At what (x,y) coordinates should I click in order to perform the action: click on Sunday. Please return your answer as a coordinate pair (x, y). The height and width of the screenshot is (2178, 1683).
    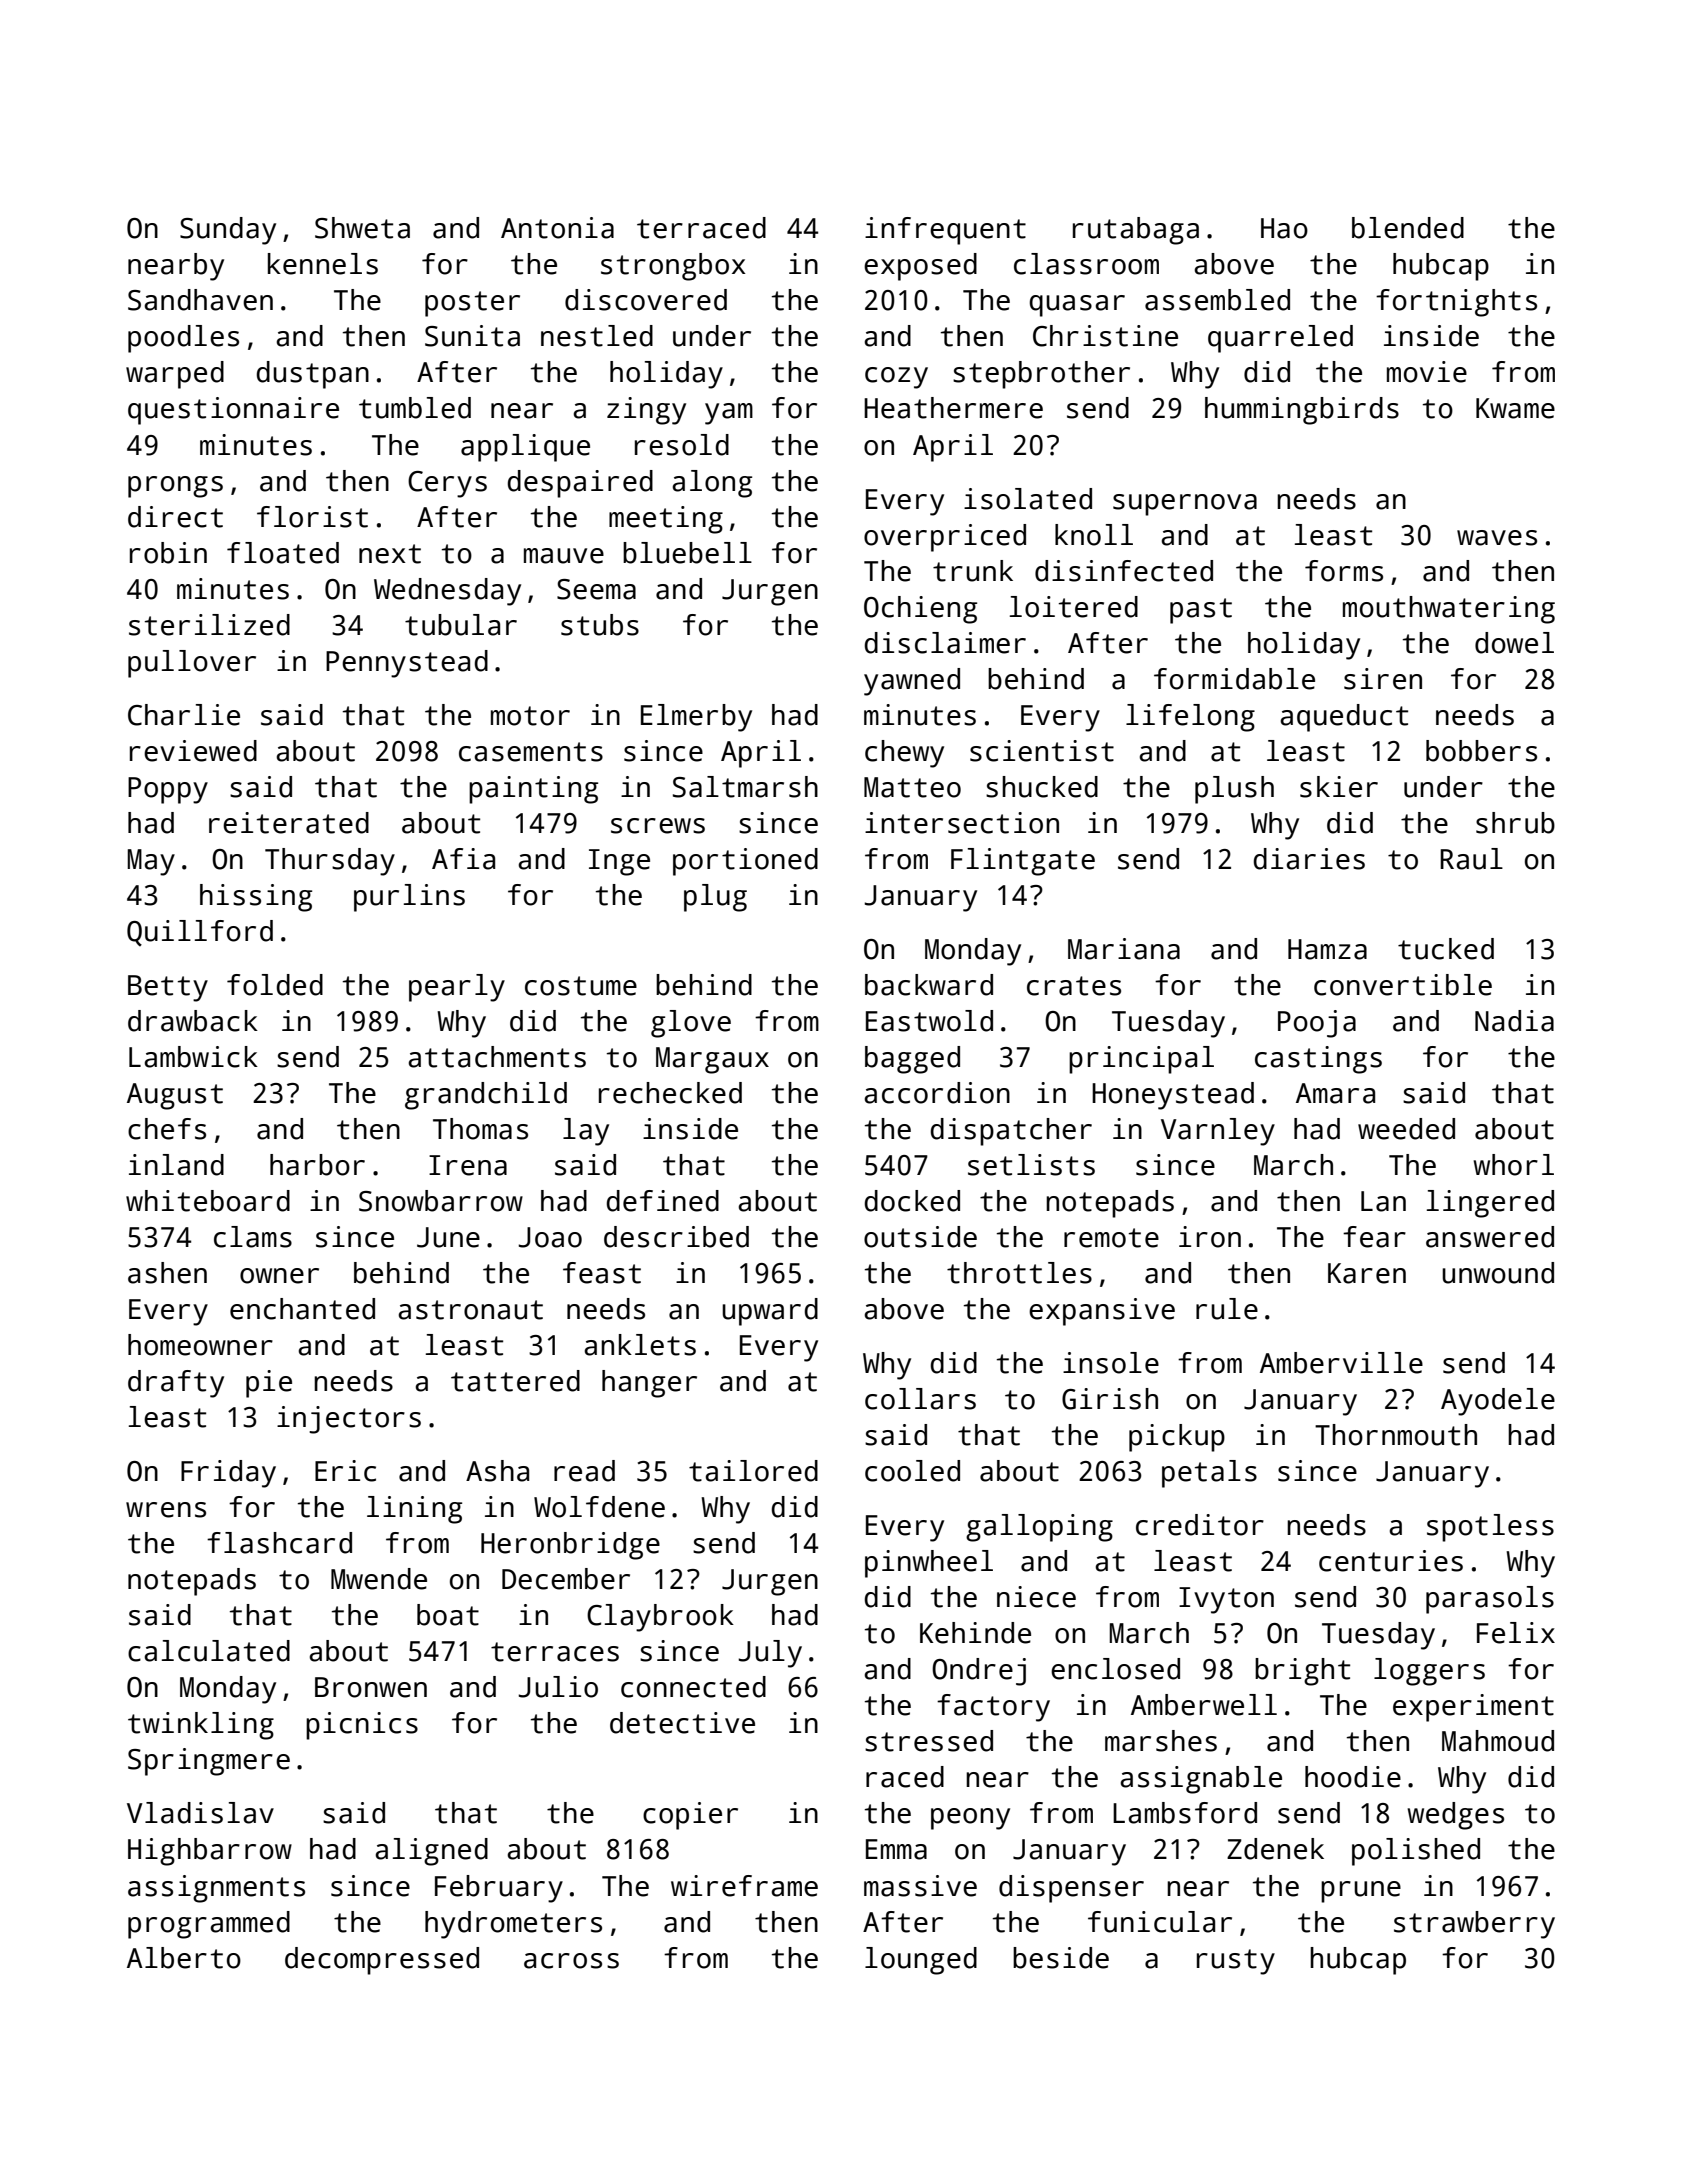
    Looking at the image, I should click on (228, 231).
